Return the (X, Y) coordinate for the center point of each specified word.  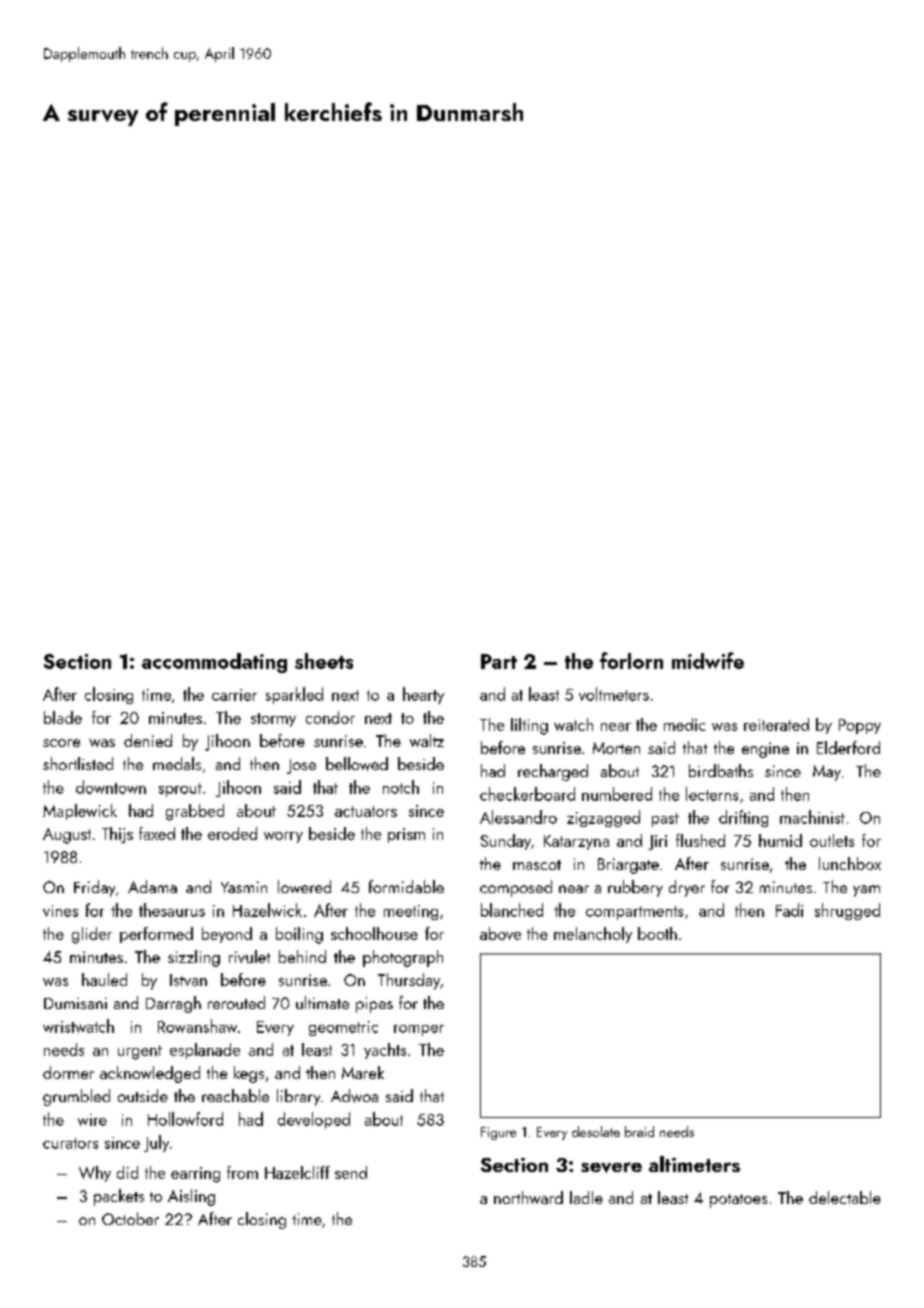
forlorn (631, 660)
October (130, 1218)
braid (639, 1131)
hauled (104, 979)
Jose (301, 766)
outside (143, 1095)
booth (657, 933)
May (827, 773)
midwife (708, 660)
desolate (596, 1131)
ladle (586, 1197)
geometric (343, 1028)
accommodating (214, 663)
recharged (553, 772)
